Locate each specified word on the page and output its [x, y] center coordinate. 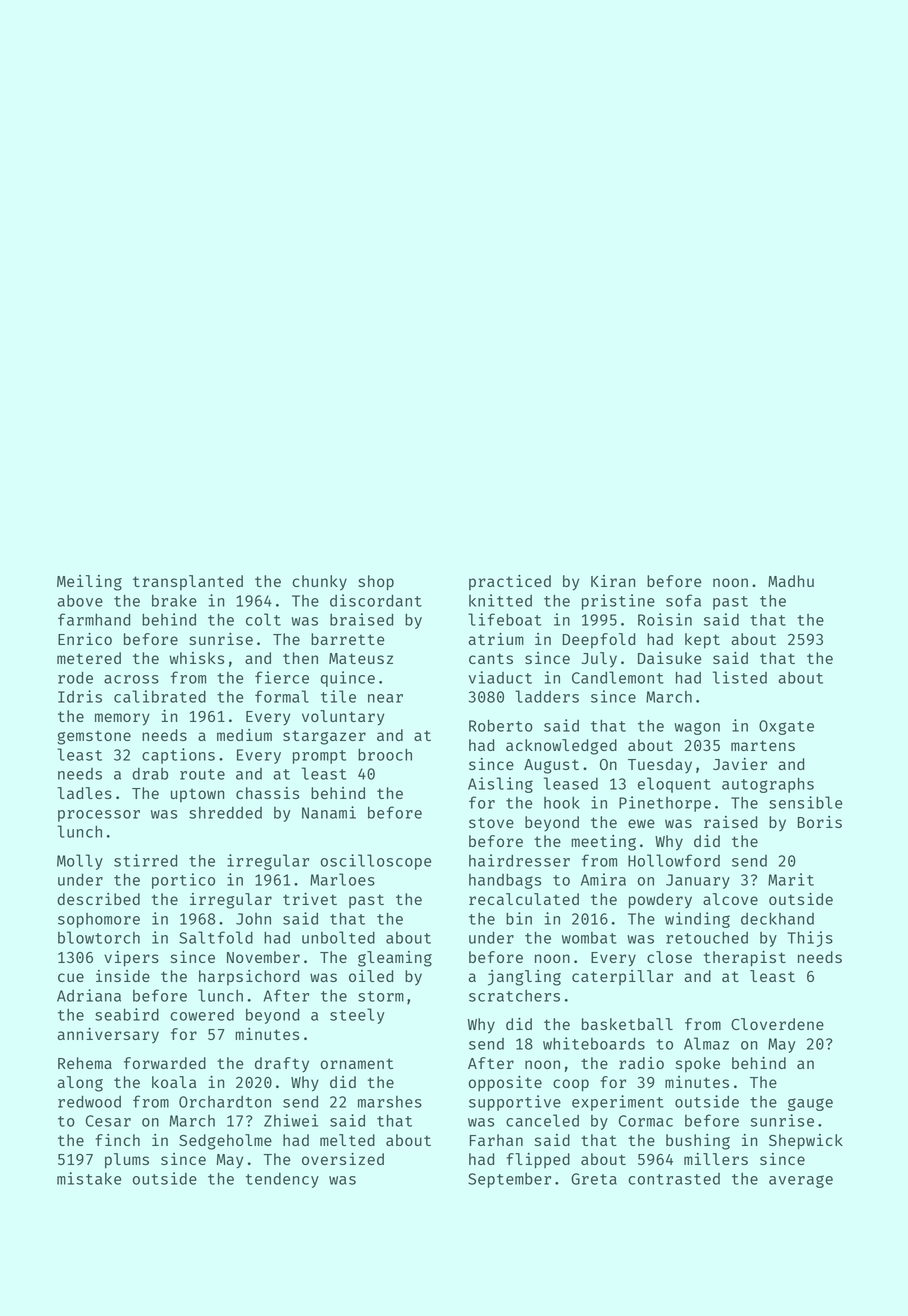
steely [357, 1016]
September [509, 1180]
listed [740, 677]
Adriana [89, 995]
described [98, 899]
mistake [89, 1178]
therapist [745, 959]
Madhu [791, 581]
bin [519, 918]
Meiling [89, 583]
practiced [510, 582]
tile [338, 696]
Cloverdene [777, 1024]
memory [122, 719]
